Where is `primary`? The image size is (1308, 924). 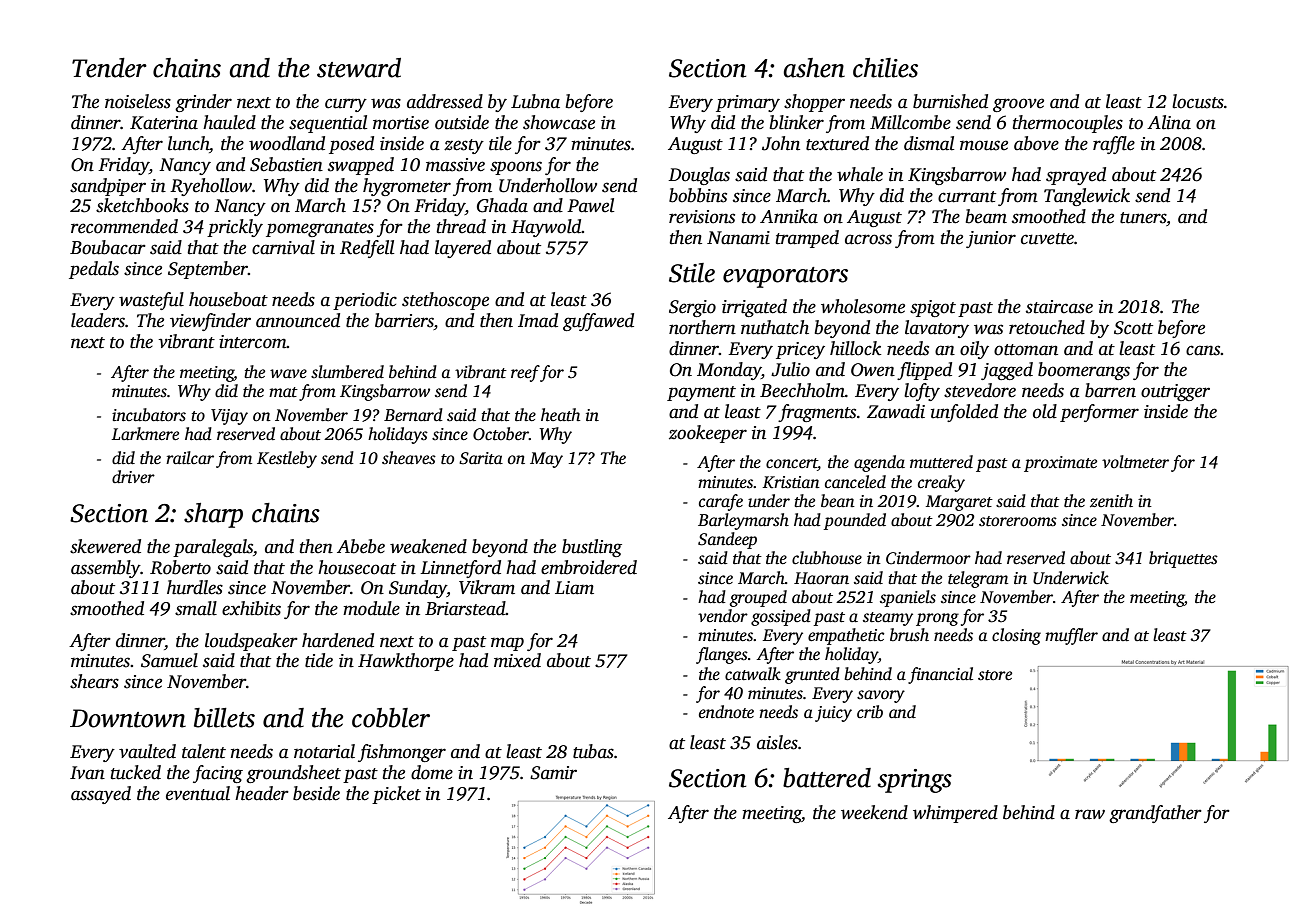
primary is located at coordinates (748, 103).
